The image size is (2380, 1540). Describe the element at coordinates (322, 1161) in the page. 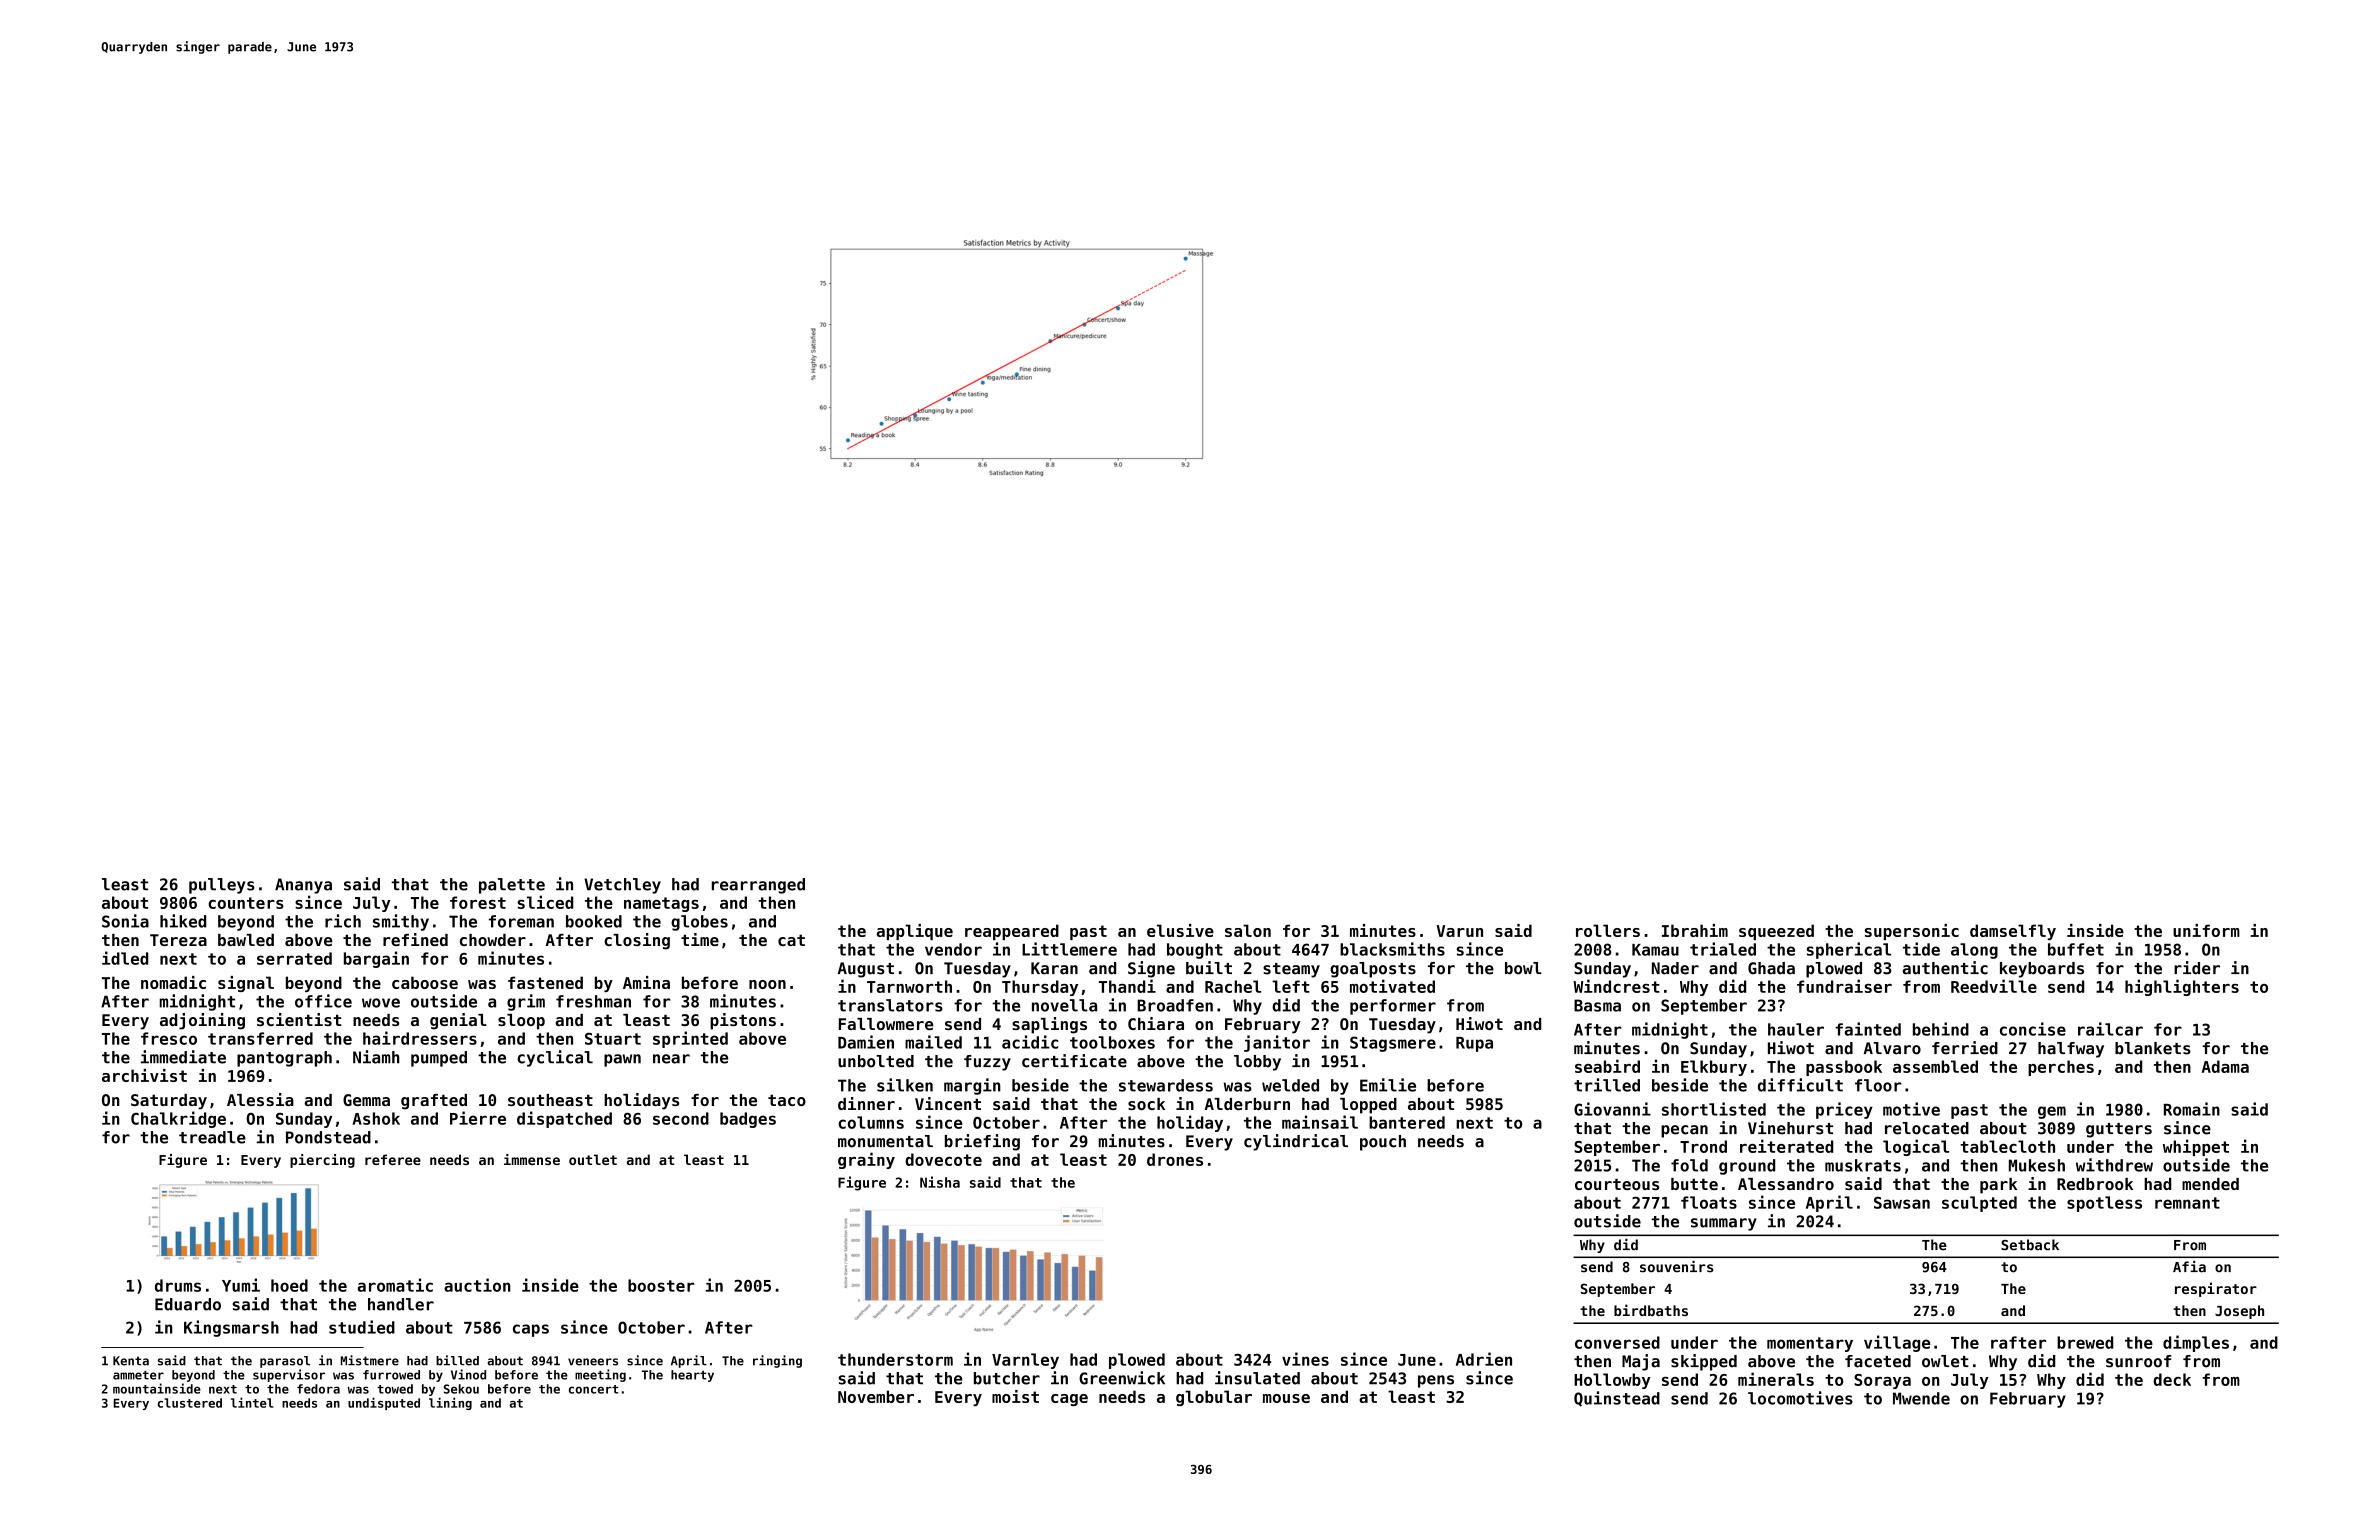

I see `piercing` at that location.
